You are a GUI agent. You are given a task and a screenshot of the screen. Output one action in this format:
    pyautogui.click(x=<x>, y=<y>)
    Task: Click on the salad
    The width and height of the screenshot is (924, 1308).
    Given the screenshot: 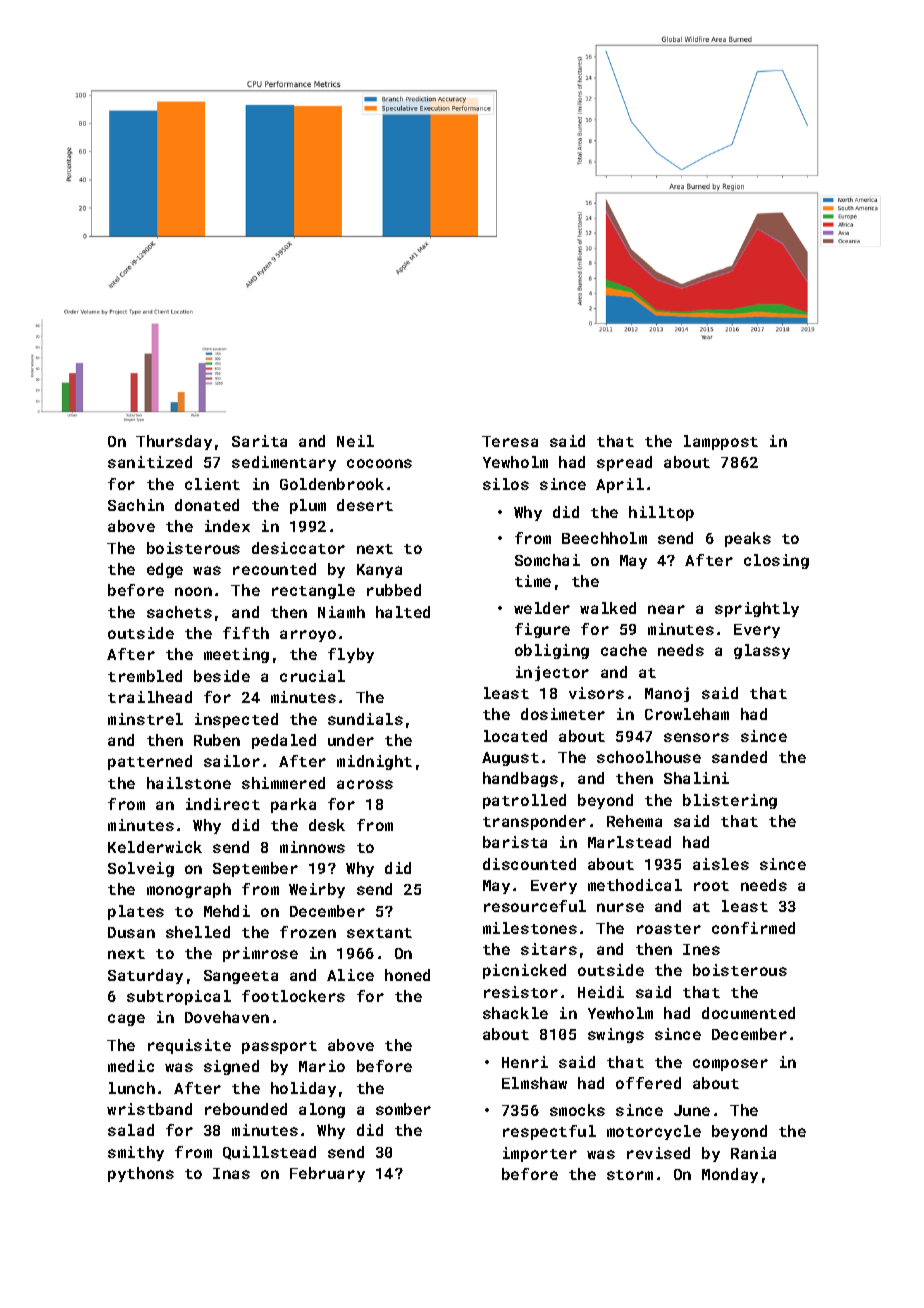 What is the action you would take?
    pyautogui.click(x=131, y=1130)
